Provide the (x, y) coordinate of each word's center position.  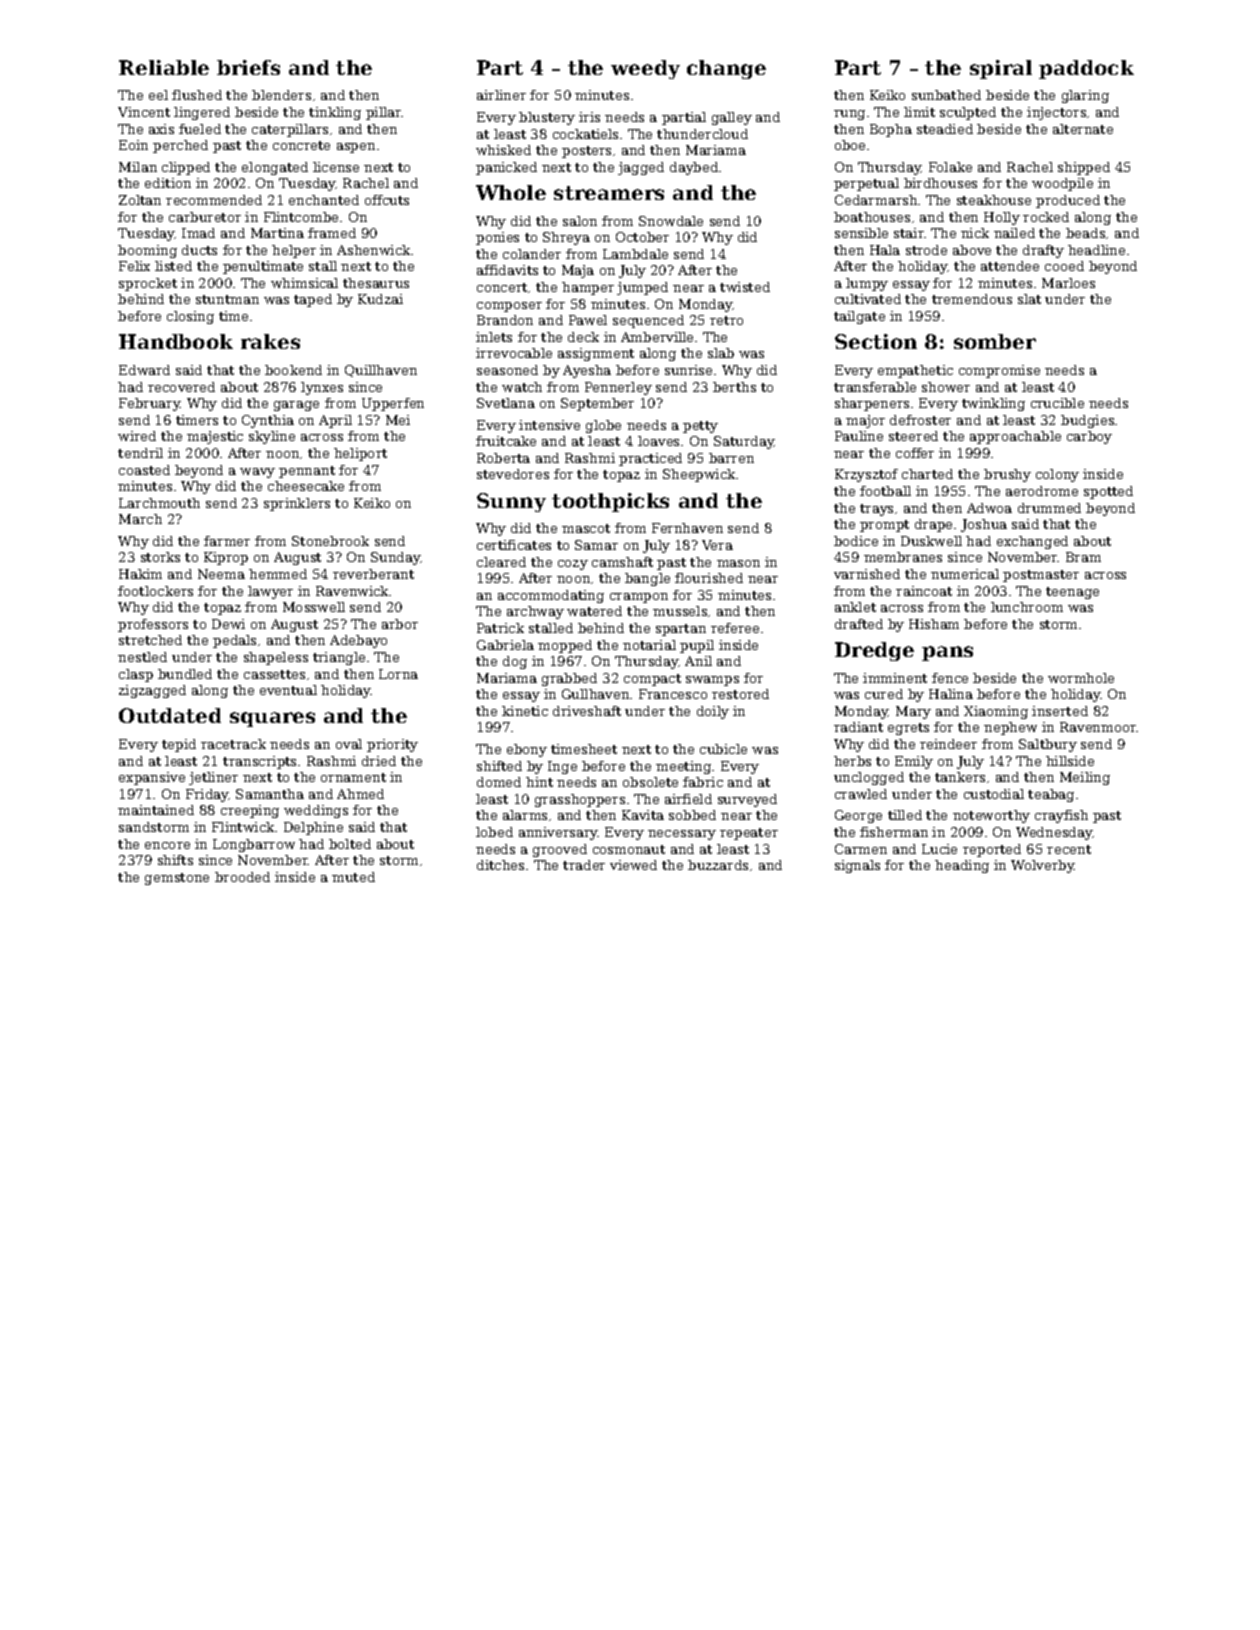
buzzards (718, 865)
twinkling (993, 404)
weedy (645, 69)
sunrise (688, 370)
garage (296, 406)
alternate (1083, 129)
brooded (242, 877)
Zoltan (140, 200)
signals (857, 866)
